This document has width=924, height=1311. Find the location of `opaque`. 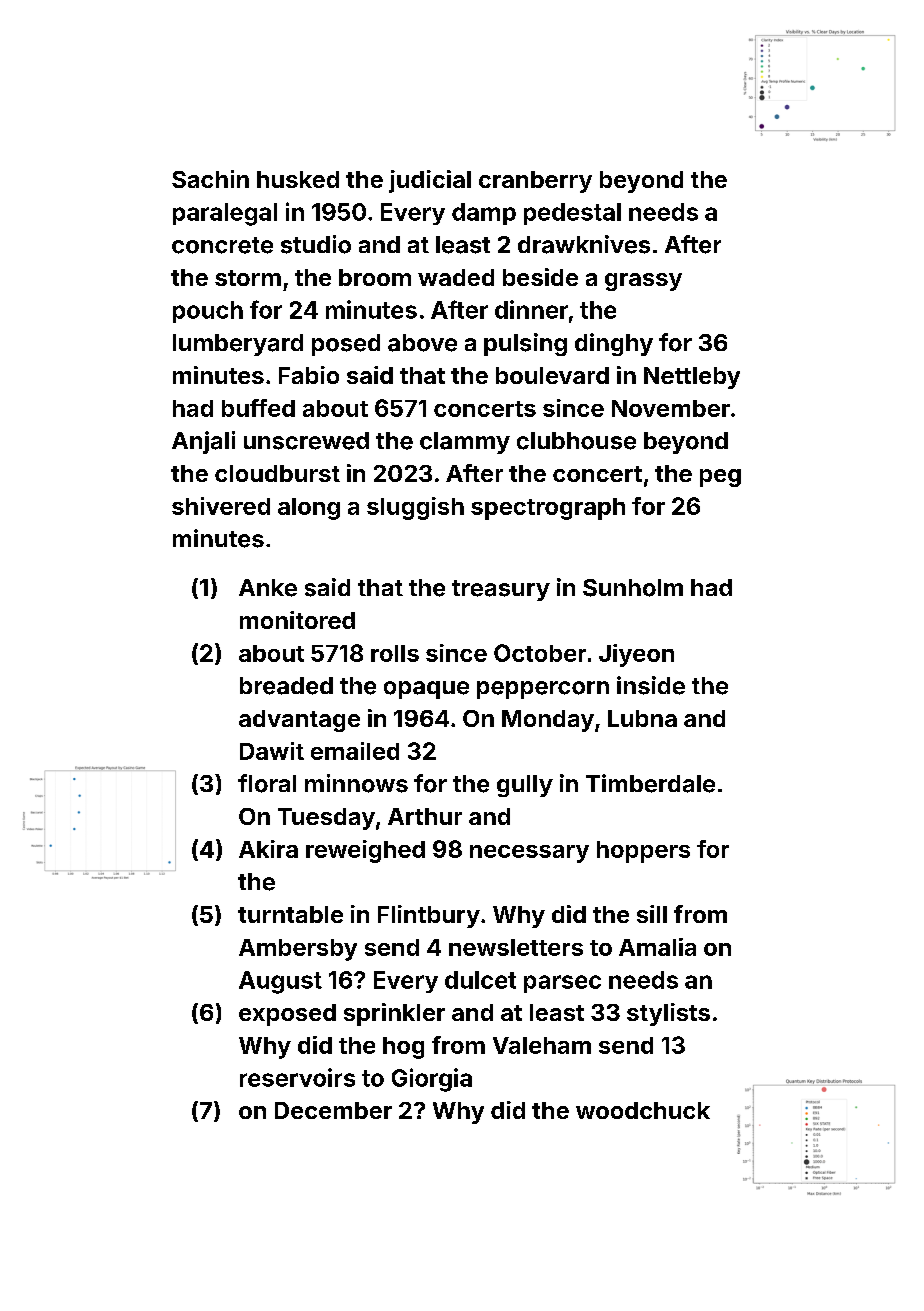

opaque is located at coordinates (426, 690).
